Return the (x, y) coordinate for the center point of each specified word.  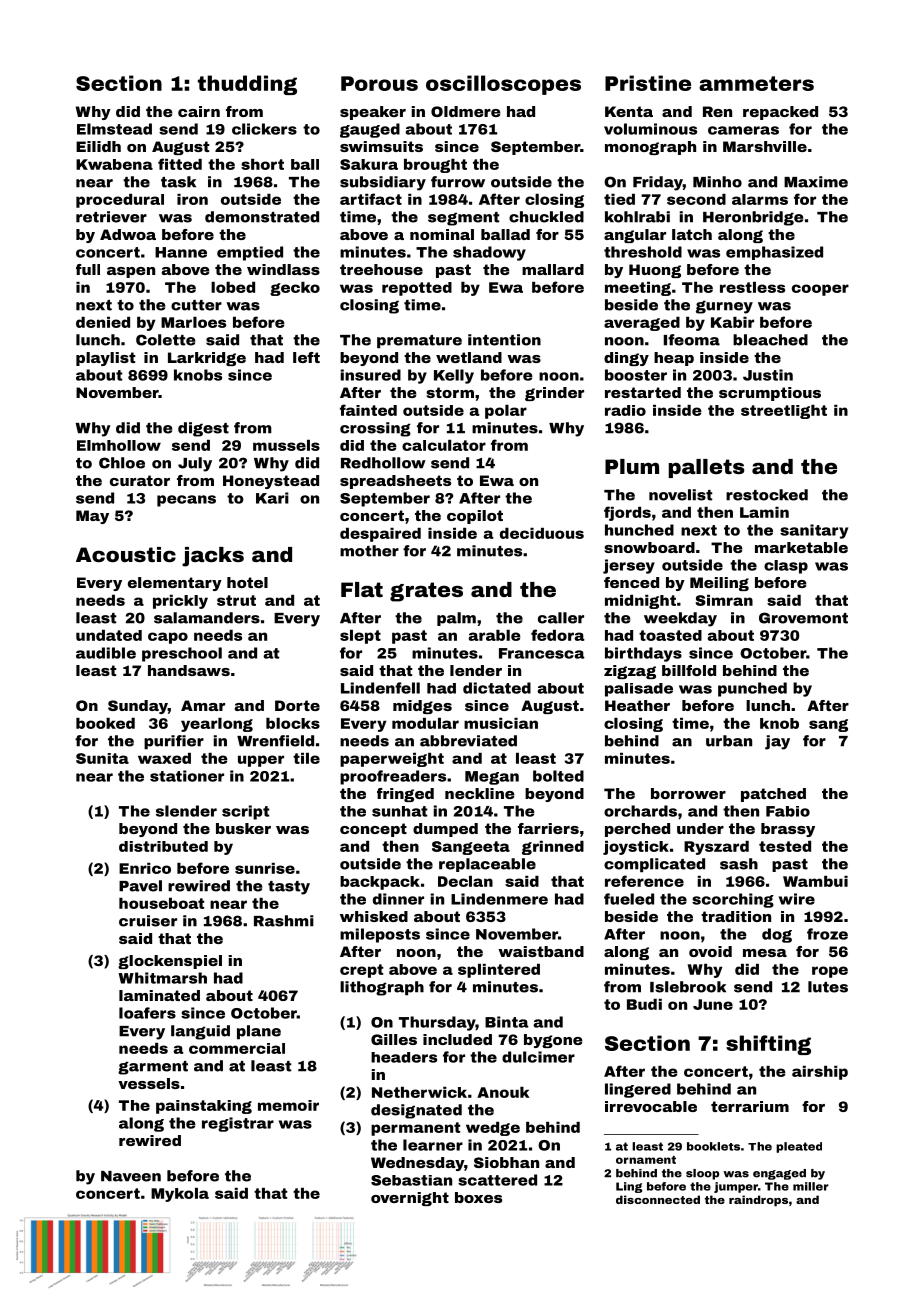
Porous (379, 83)
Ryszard (716, 848)
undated (109, 635)
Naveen (131, 1176)
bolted (558, 776)
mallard (553, 269)
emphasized (774, 253)
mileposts (380, 935)
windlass (283, 269)
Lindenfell (380, 688)
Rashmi (284, 921)
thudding (247, 85)
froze (827, 934)
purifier (174, 742)
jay (777, 742)
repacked (780, 113)
